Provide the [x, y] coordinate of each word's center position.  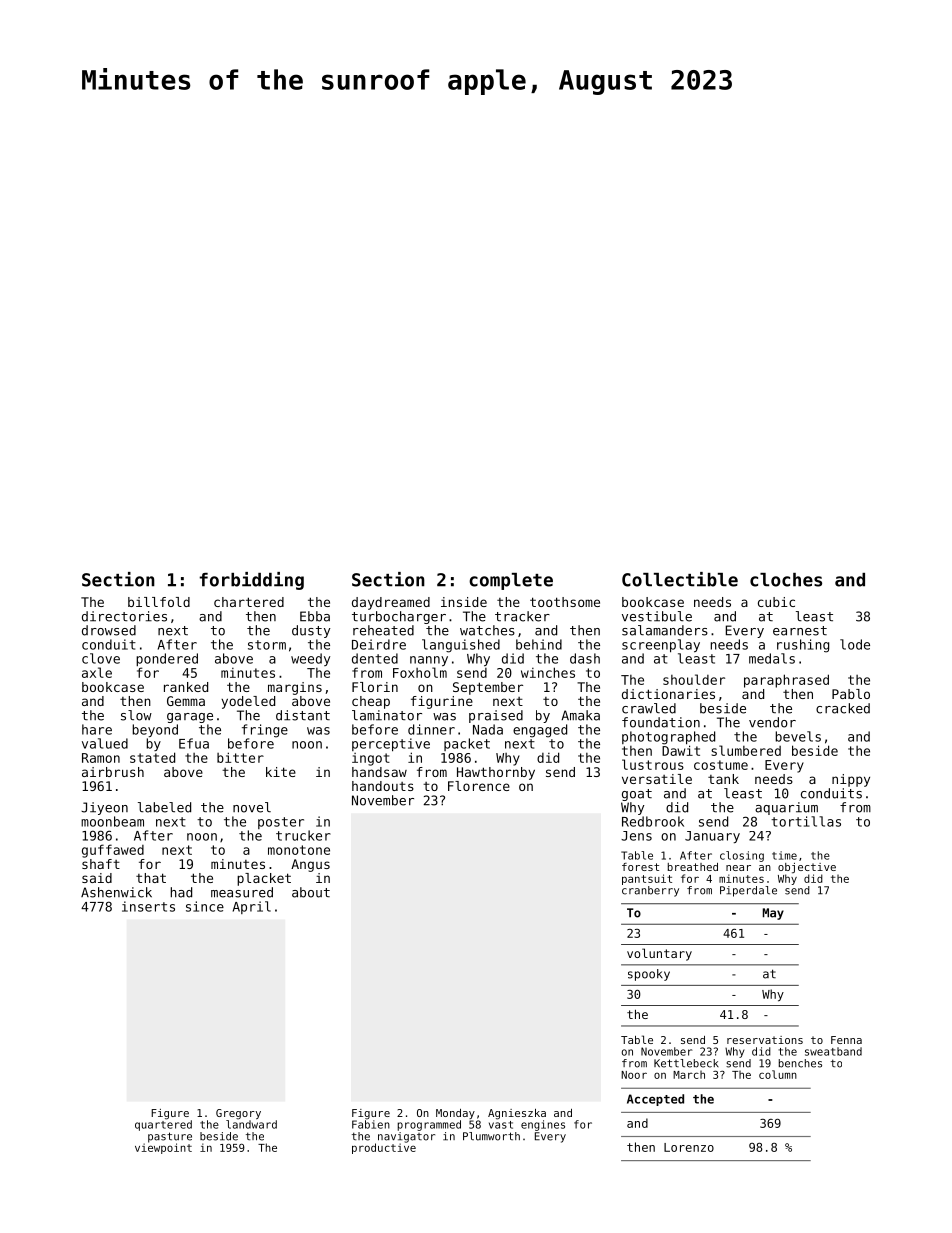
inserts [148, 906]
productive [384, 1148]
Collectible [680, 579]
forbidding [251, 581]
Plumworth [491, 1136]
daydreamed [391, 603]
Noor [634, 1075]
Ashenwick [116, 892]
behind [539, 644]
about [311, 892]
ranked [186, 687]
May [773, 914]
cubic [776, 602]
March [689, 1075]
